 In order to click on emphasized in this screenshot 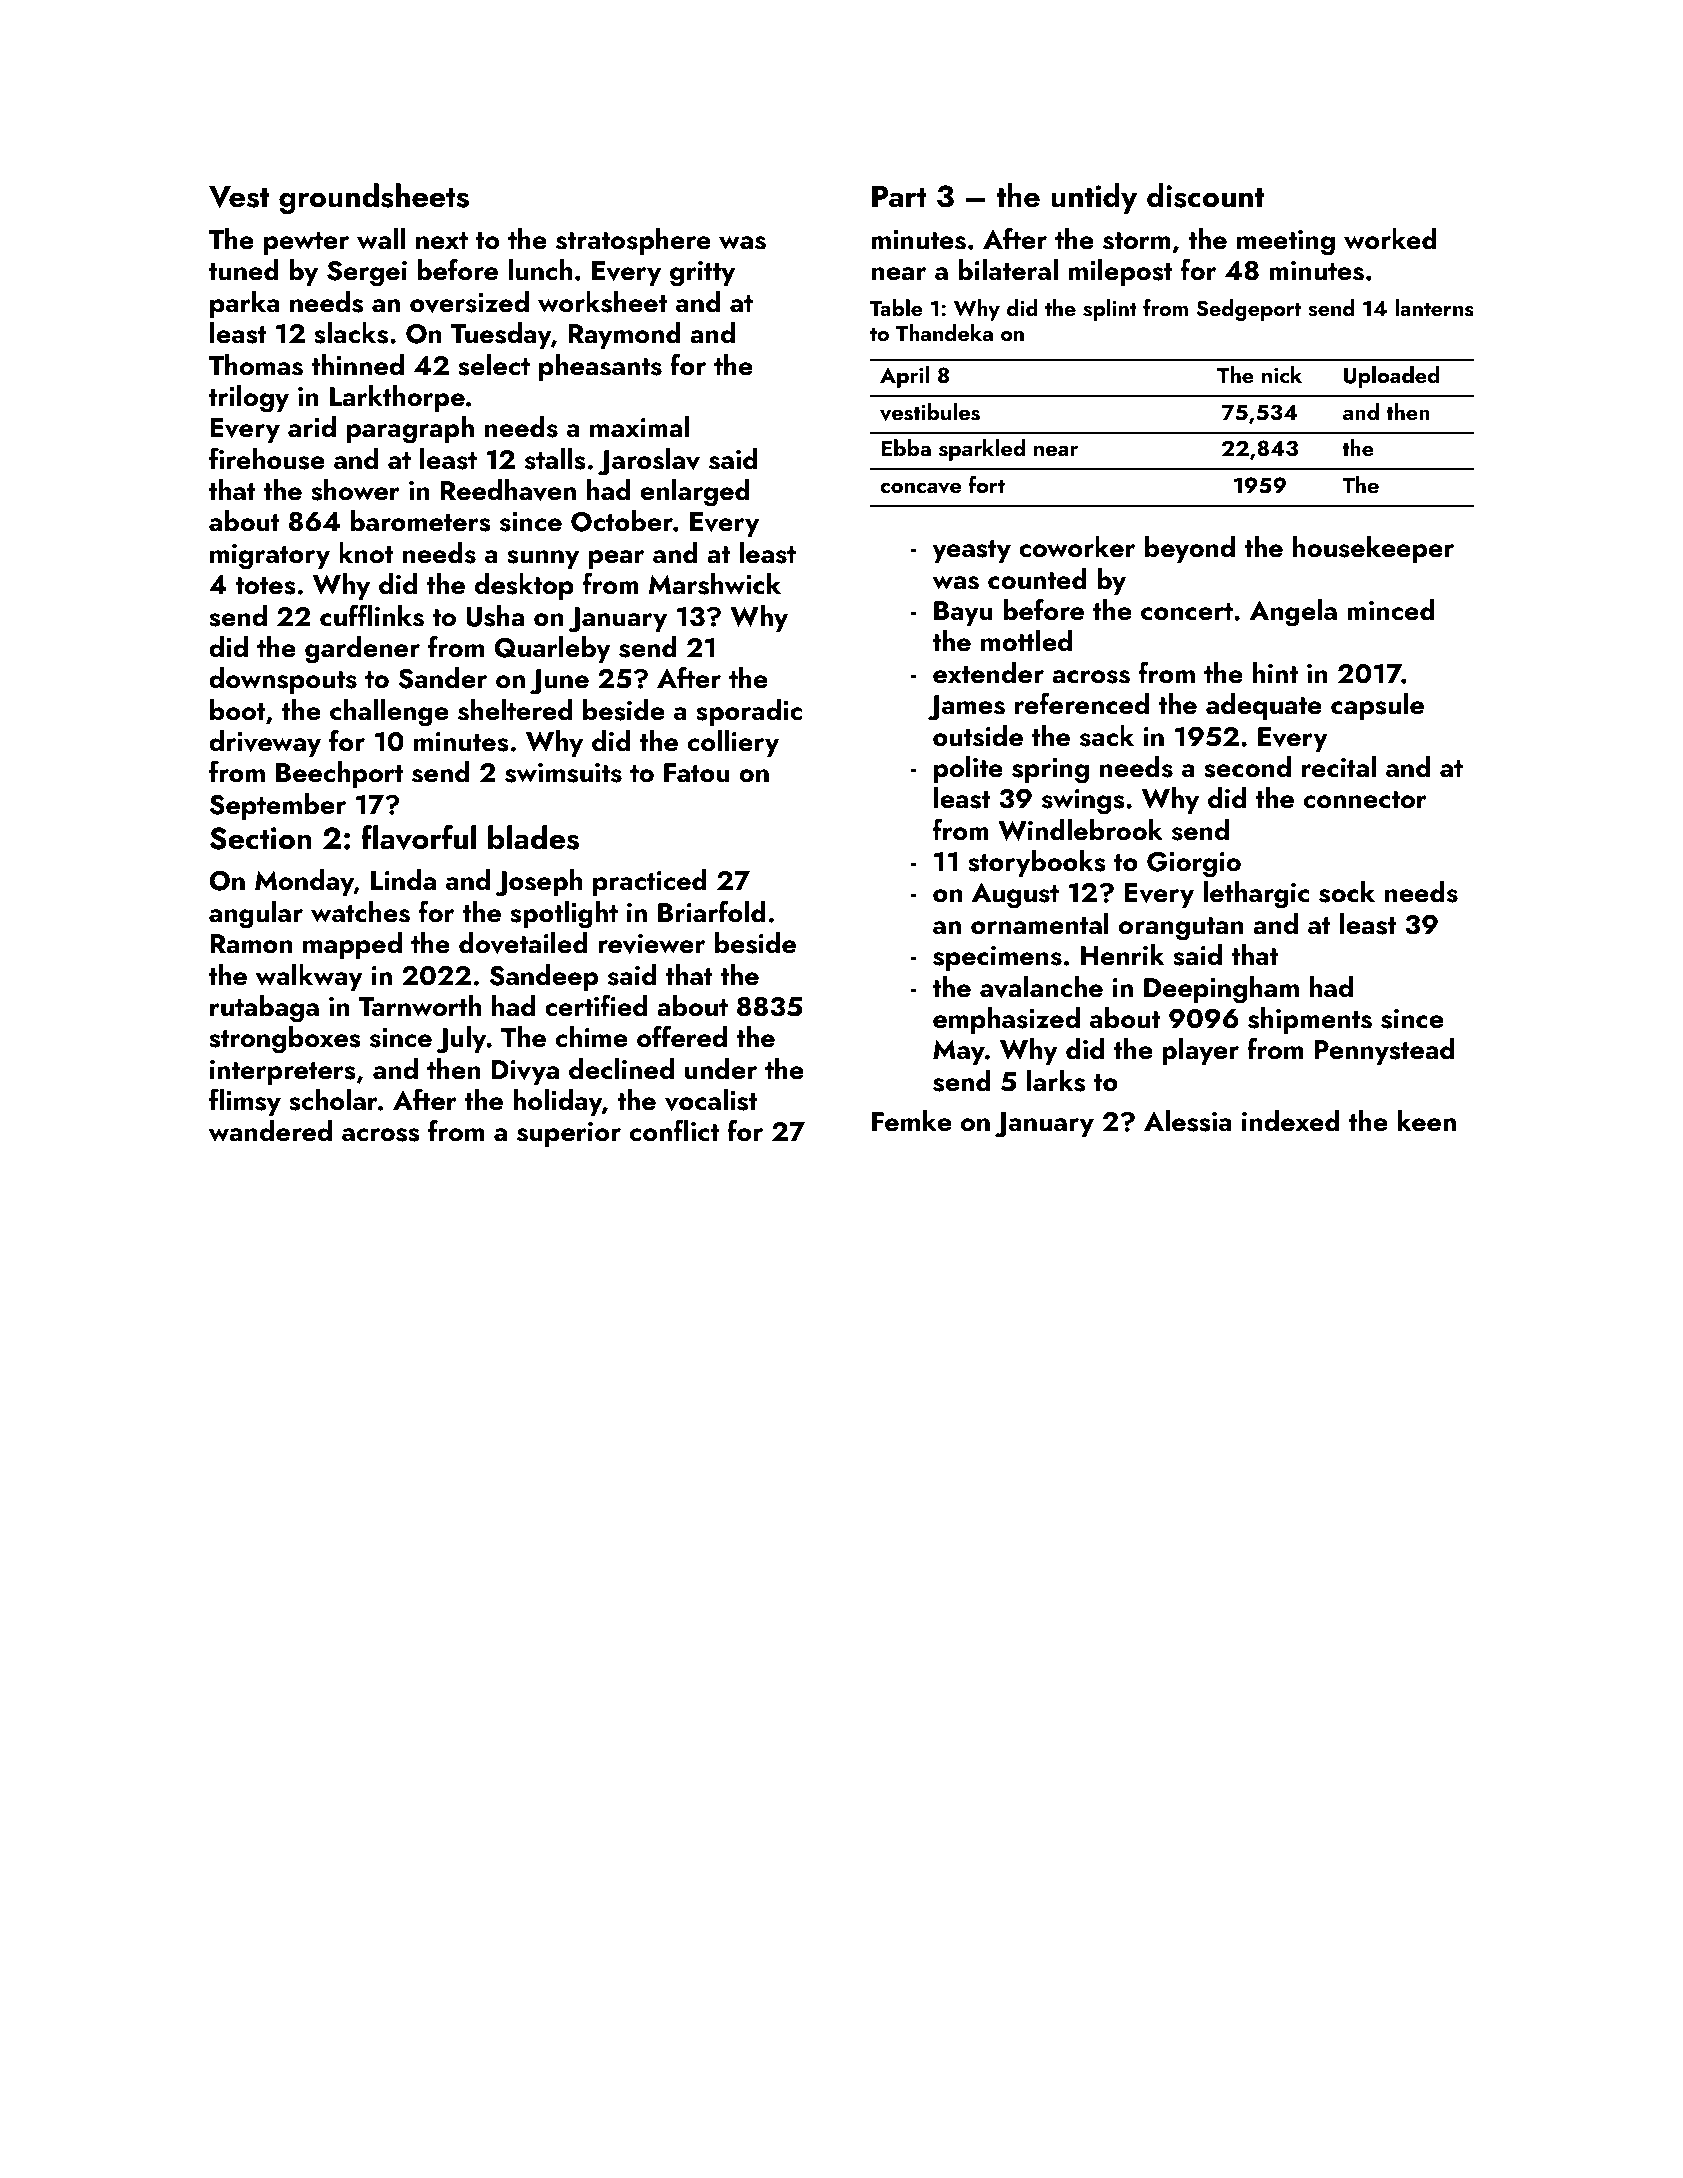, I will do `click(1006, 1020)`.
